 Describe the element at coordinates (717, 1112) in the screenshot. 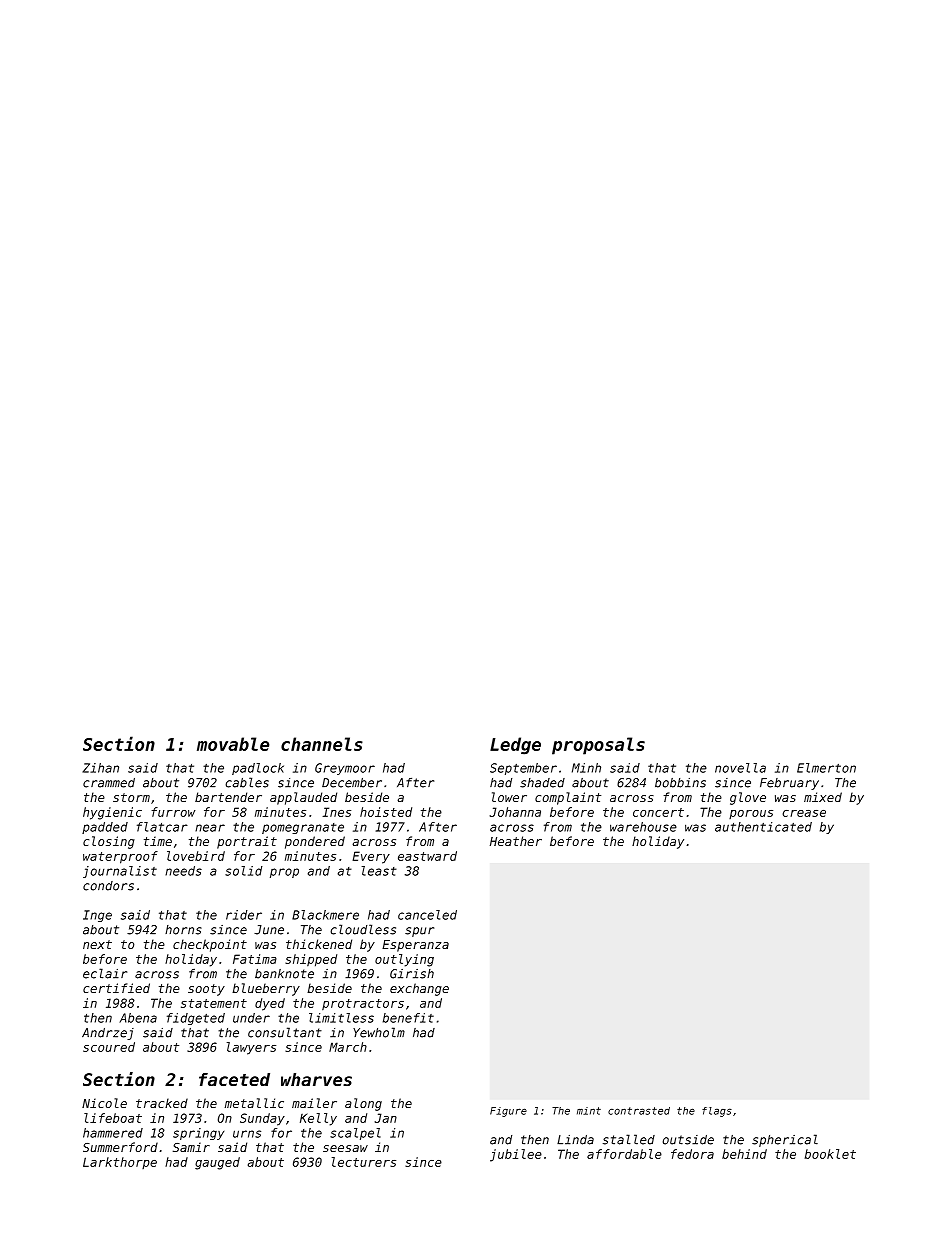

I see `flags` at that location.
